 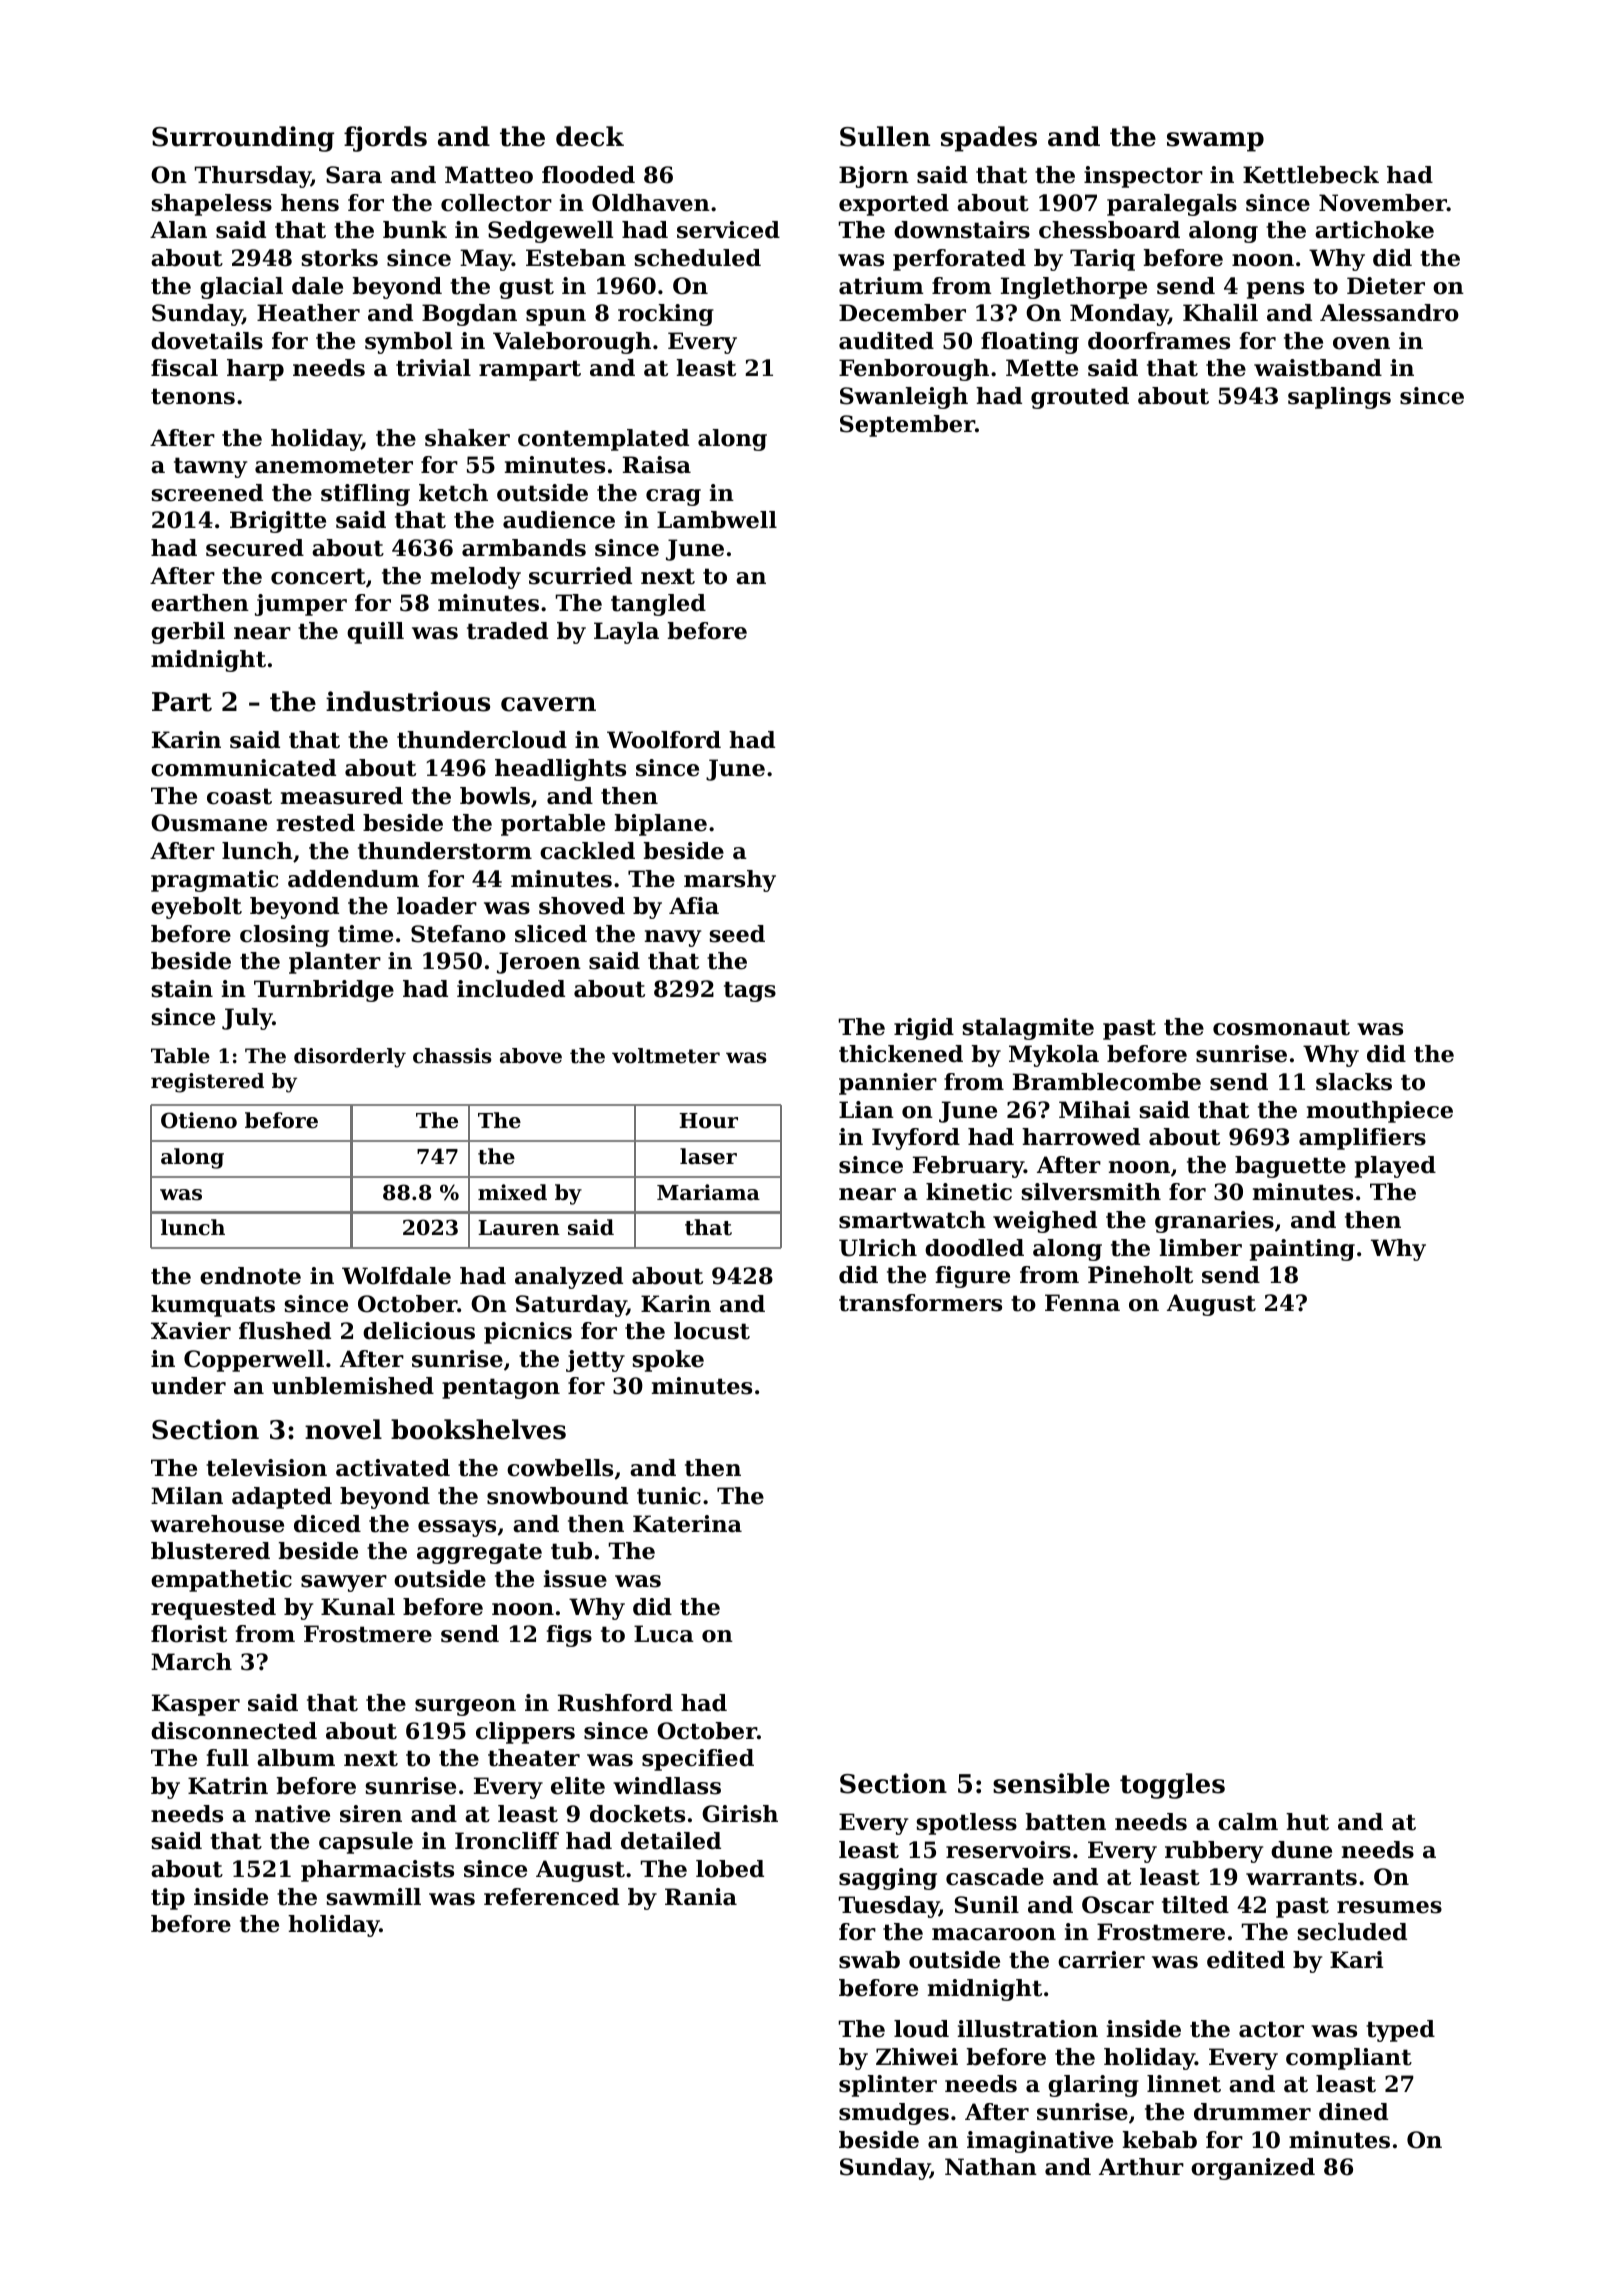 What do you see at coordinates (1339, 398) in the screenshot?
I see `saplings` at bounding box center [1339, 398].
